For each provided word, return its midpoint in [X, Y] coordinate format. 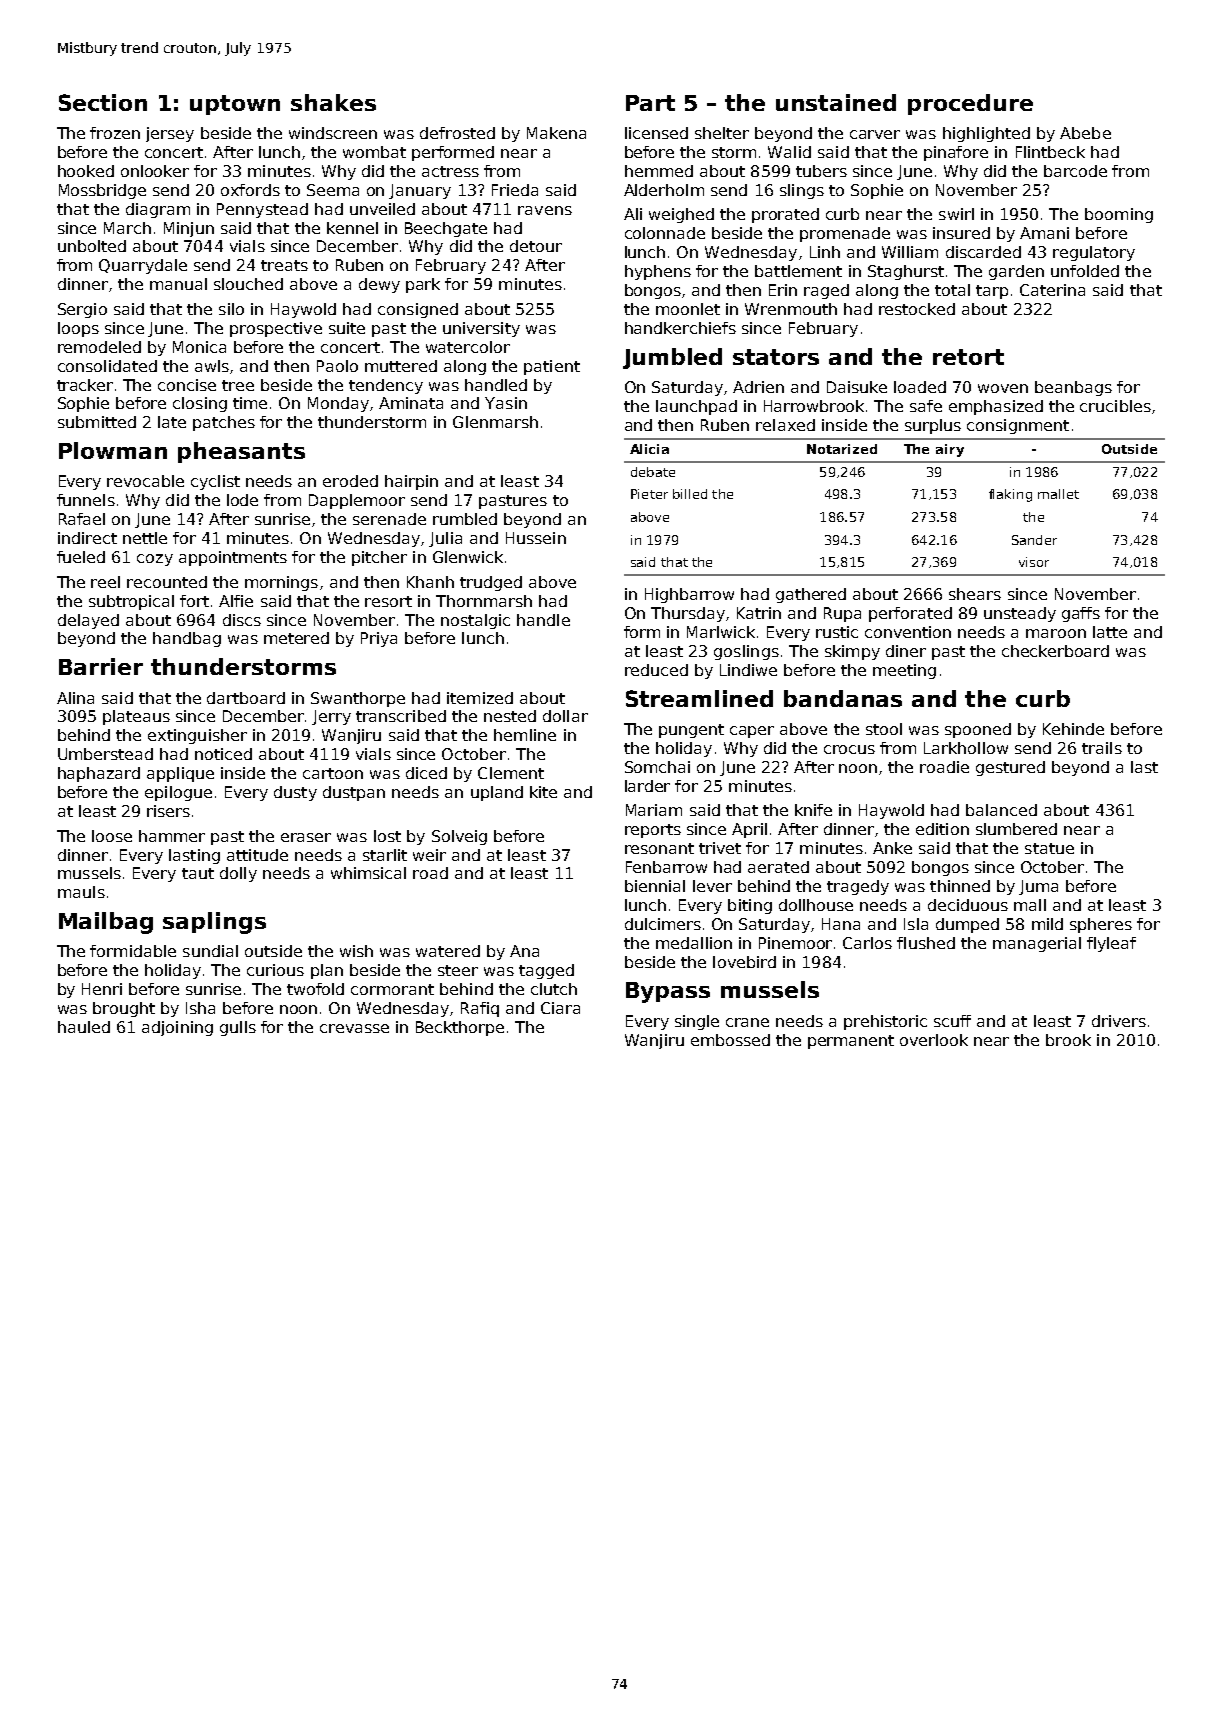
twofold [315, 989]
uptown [235, 105]
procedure [970, 104]
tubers [821, 171]
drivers [1119, 1021]
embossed [730, 1040]
